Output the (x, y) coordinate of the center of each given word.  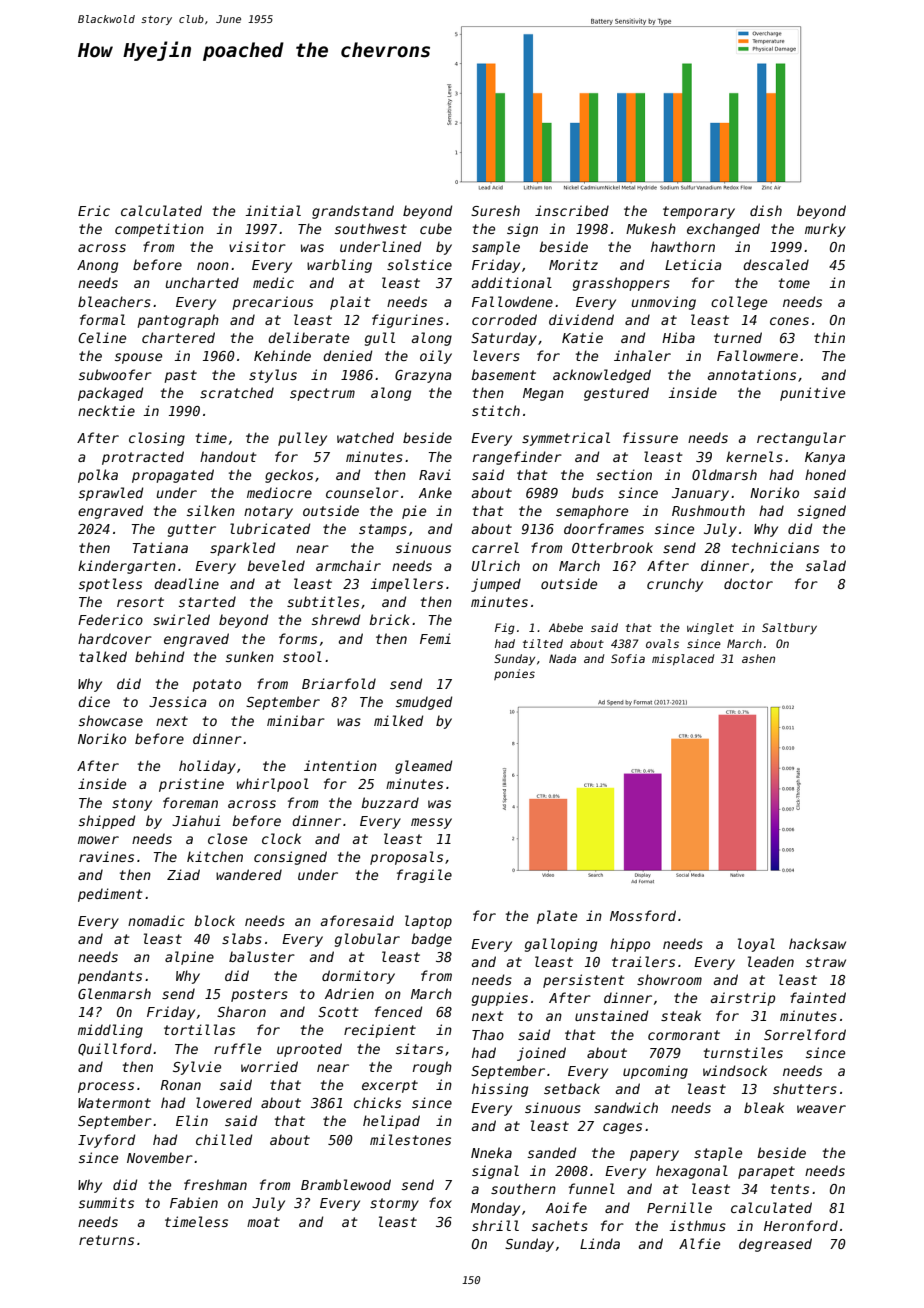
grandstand (353, 212)
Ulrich (496, 565)
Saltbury (789, 629)
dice (94, 701)
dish (766, 210)
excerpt (390, 1086)
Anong (97, 266)
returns (106, 1240)
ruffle (237, 1048)
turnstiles (743, 1052)
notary (268, 512)
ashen (758, 658)
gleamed (423, 767)
